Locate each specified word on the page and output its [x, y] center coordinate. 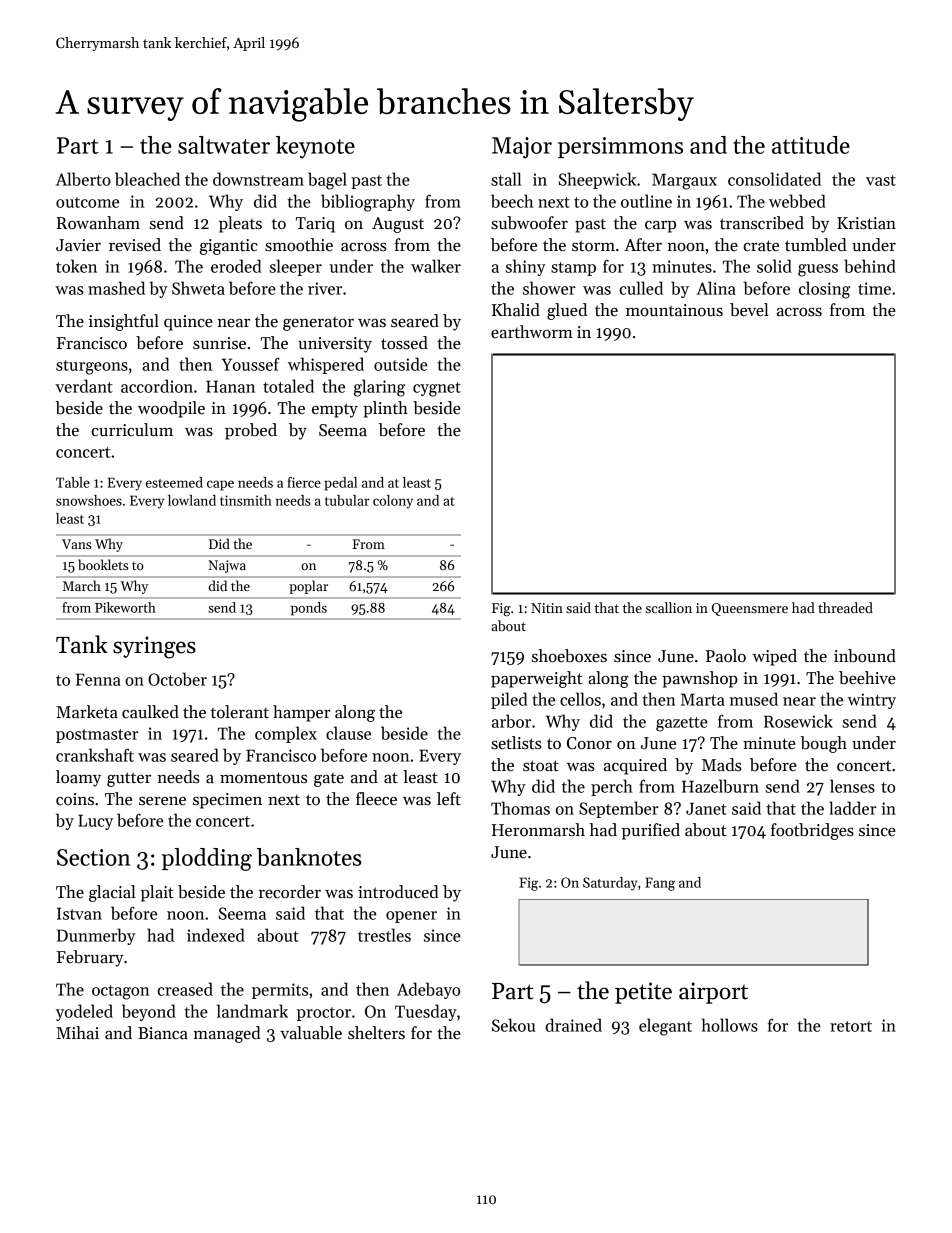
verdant [84, 386]
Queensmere [750, 609]
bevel [749, 310]
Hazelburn [720, 786]
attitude [811, 145]
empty [335, 410]
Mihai [77, 1032]
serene [162, 801]
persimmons [620, 147]
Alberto [83, 179]
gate [329, 780]
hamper [302, 713]
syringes [154, 647]
